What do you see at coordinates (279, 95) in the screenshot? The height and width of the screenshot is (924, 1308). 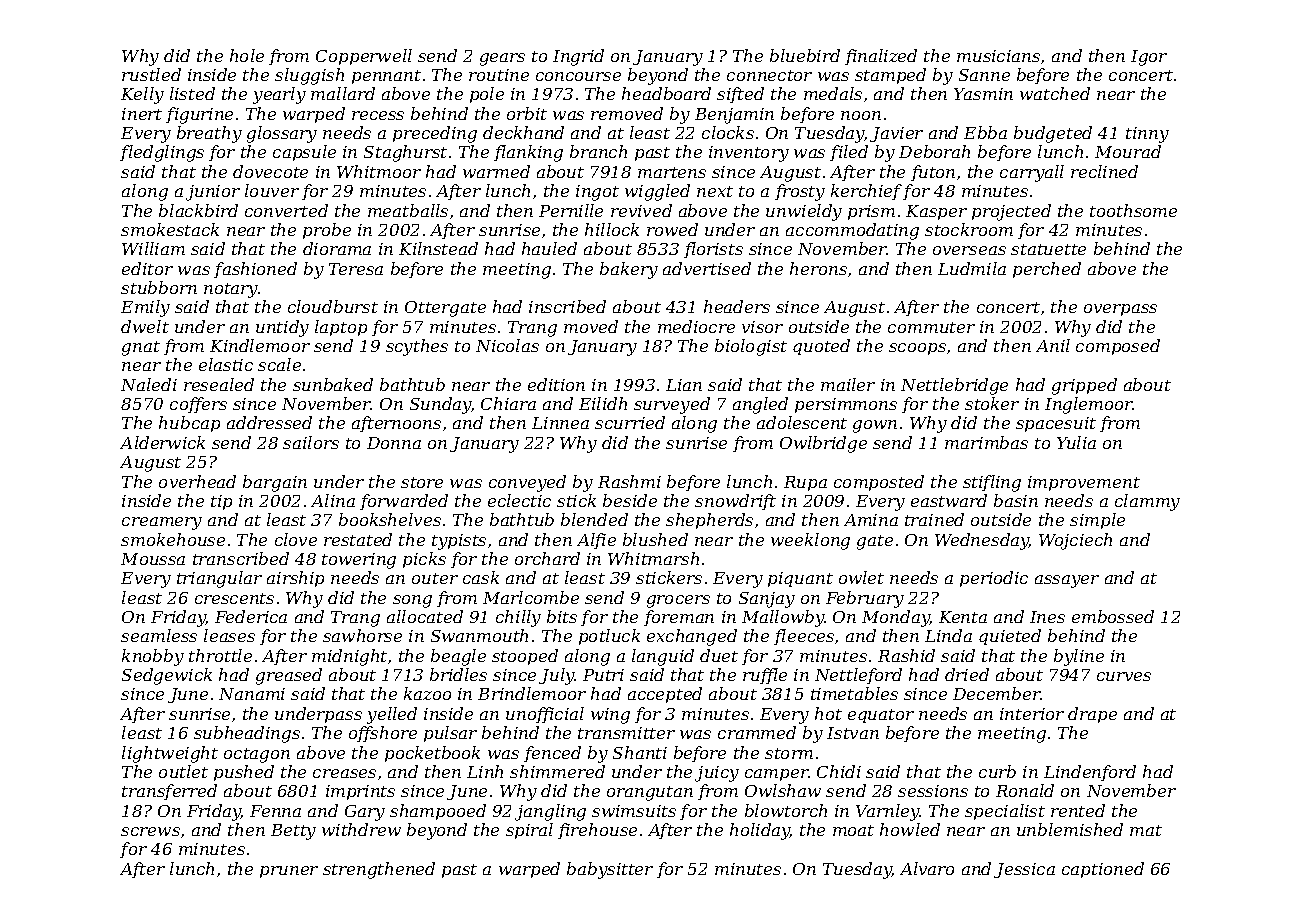 I see `yearly` at bounding box center [279, 95].
